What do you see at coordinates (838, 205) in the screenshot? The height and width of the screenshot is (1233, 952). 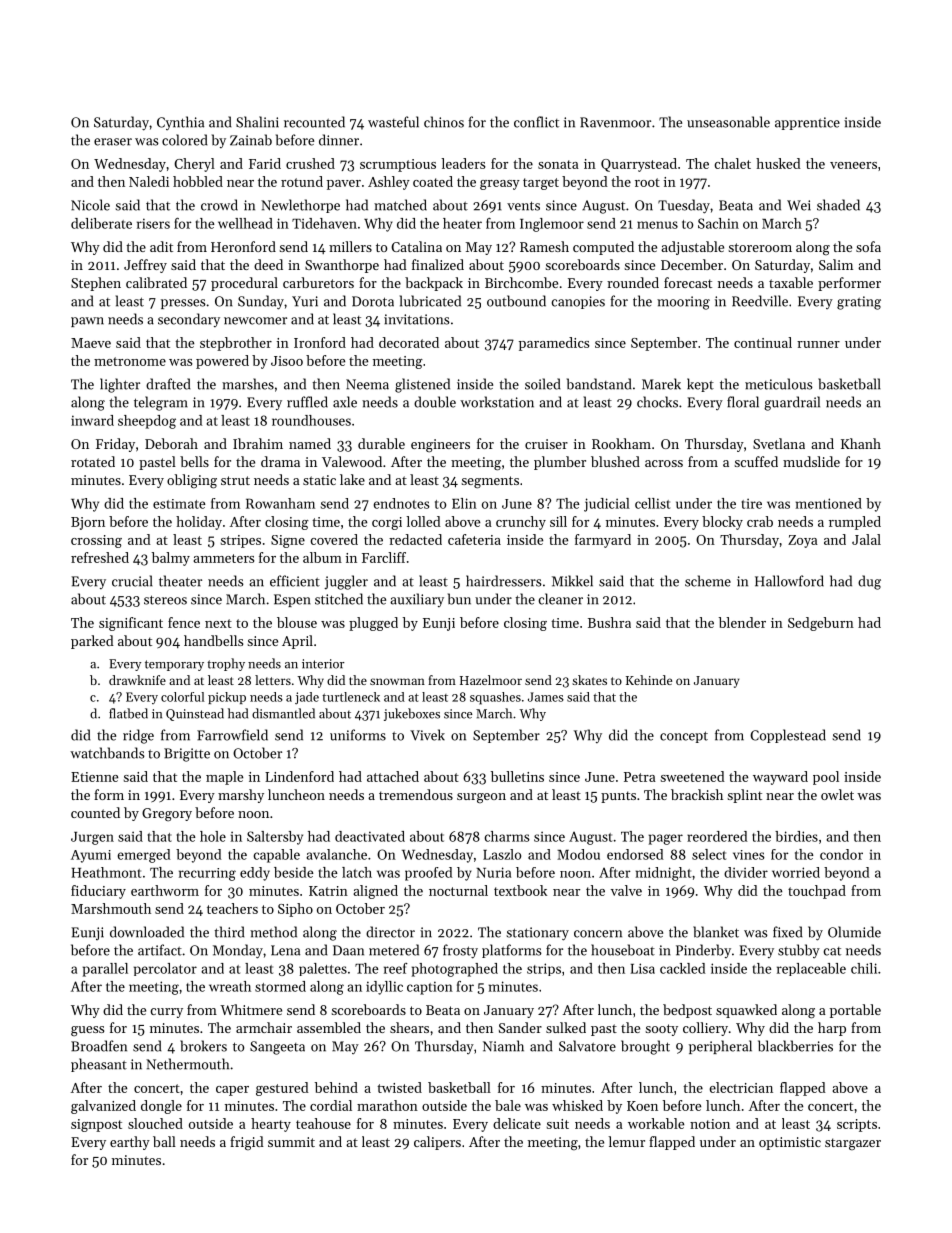 I see `shaded` at bounding box center [838, 205].
